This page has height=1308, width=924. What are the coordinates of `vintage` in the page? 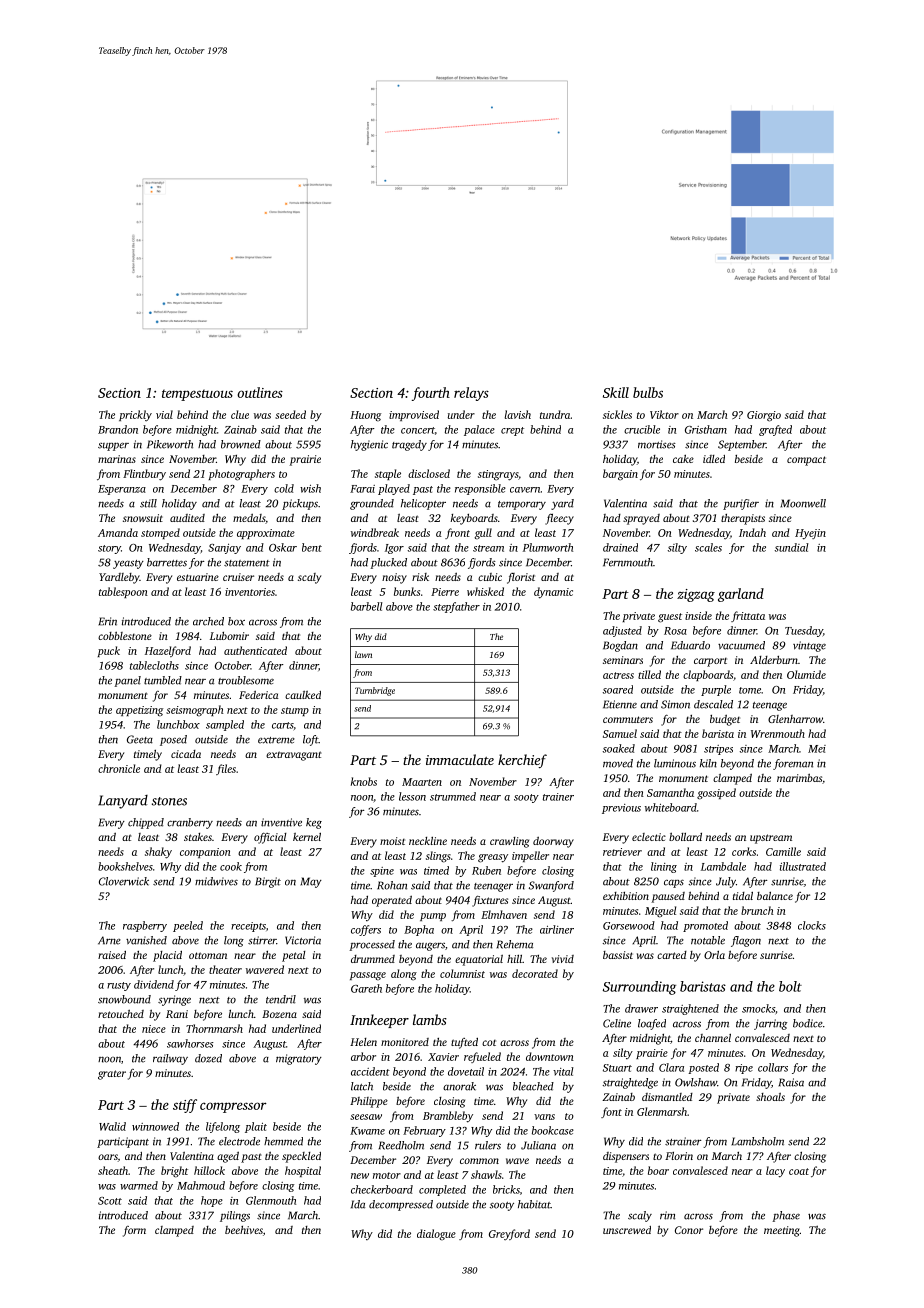 It's located at (809, 646).
